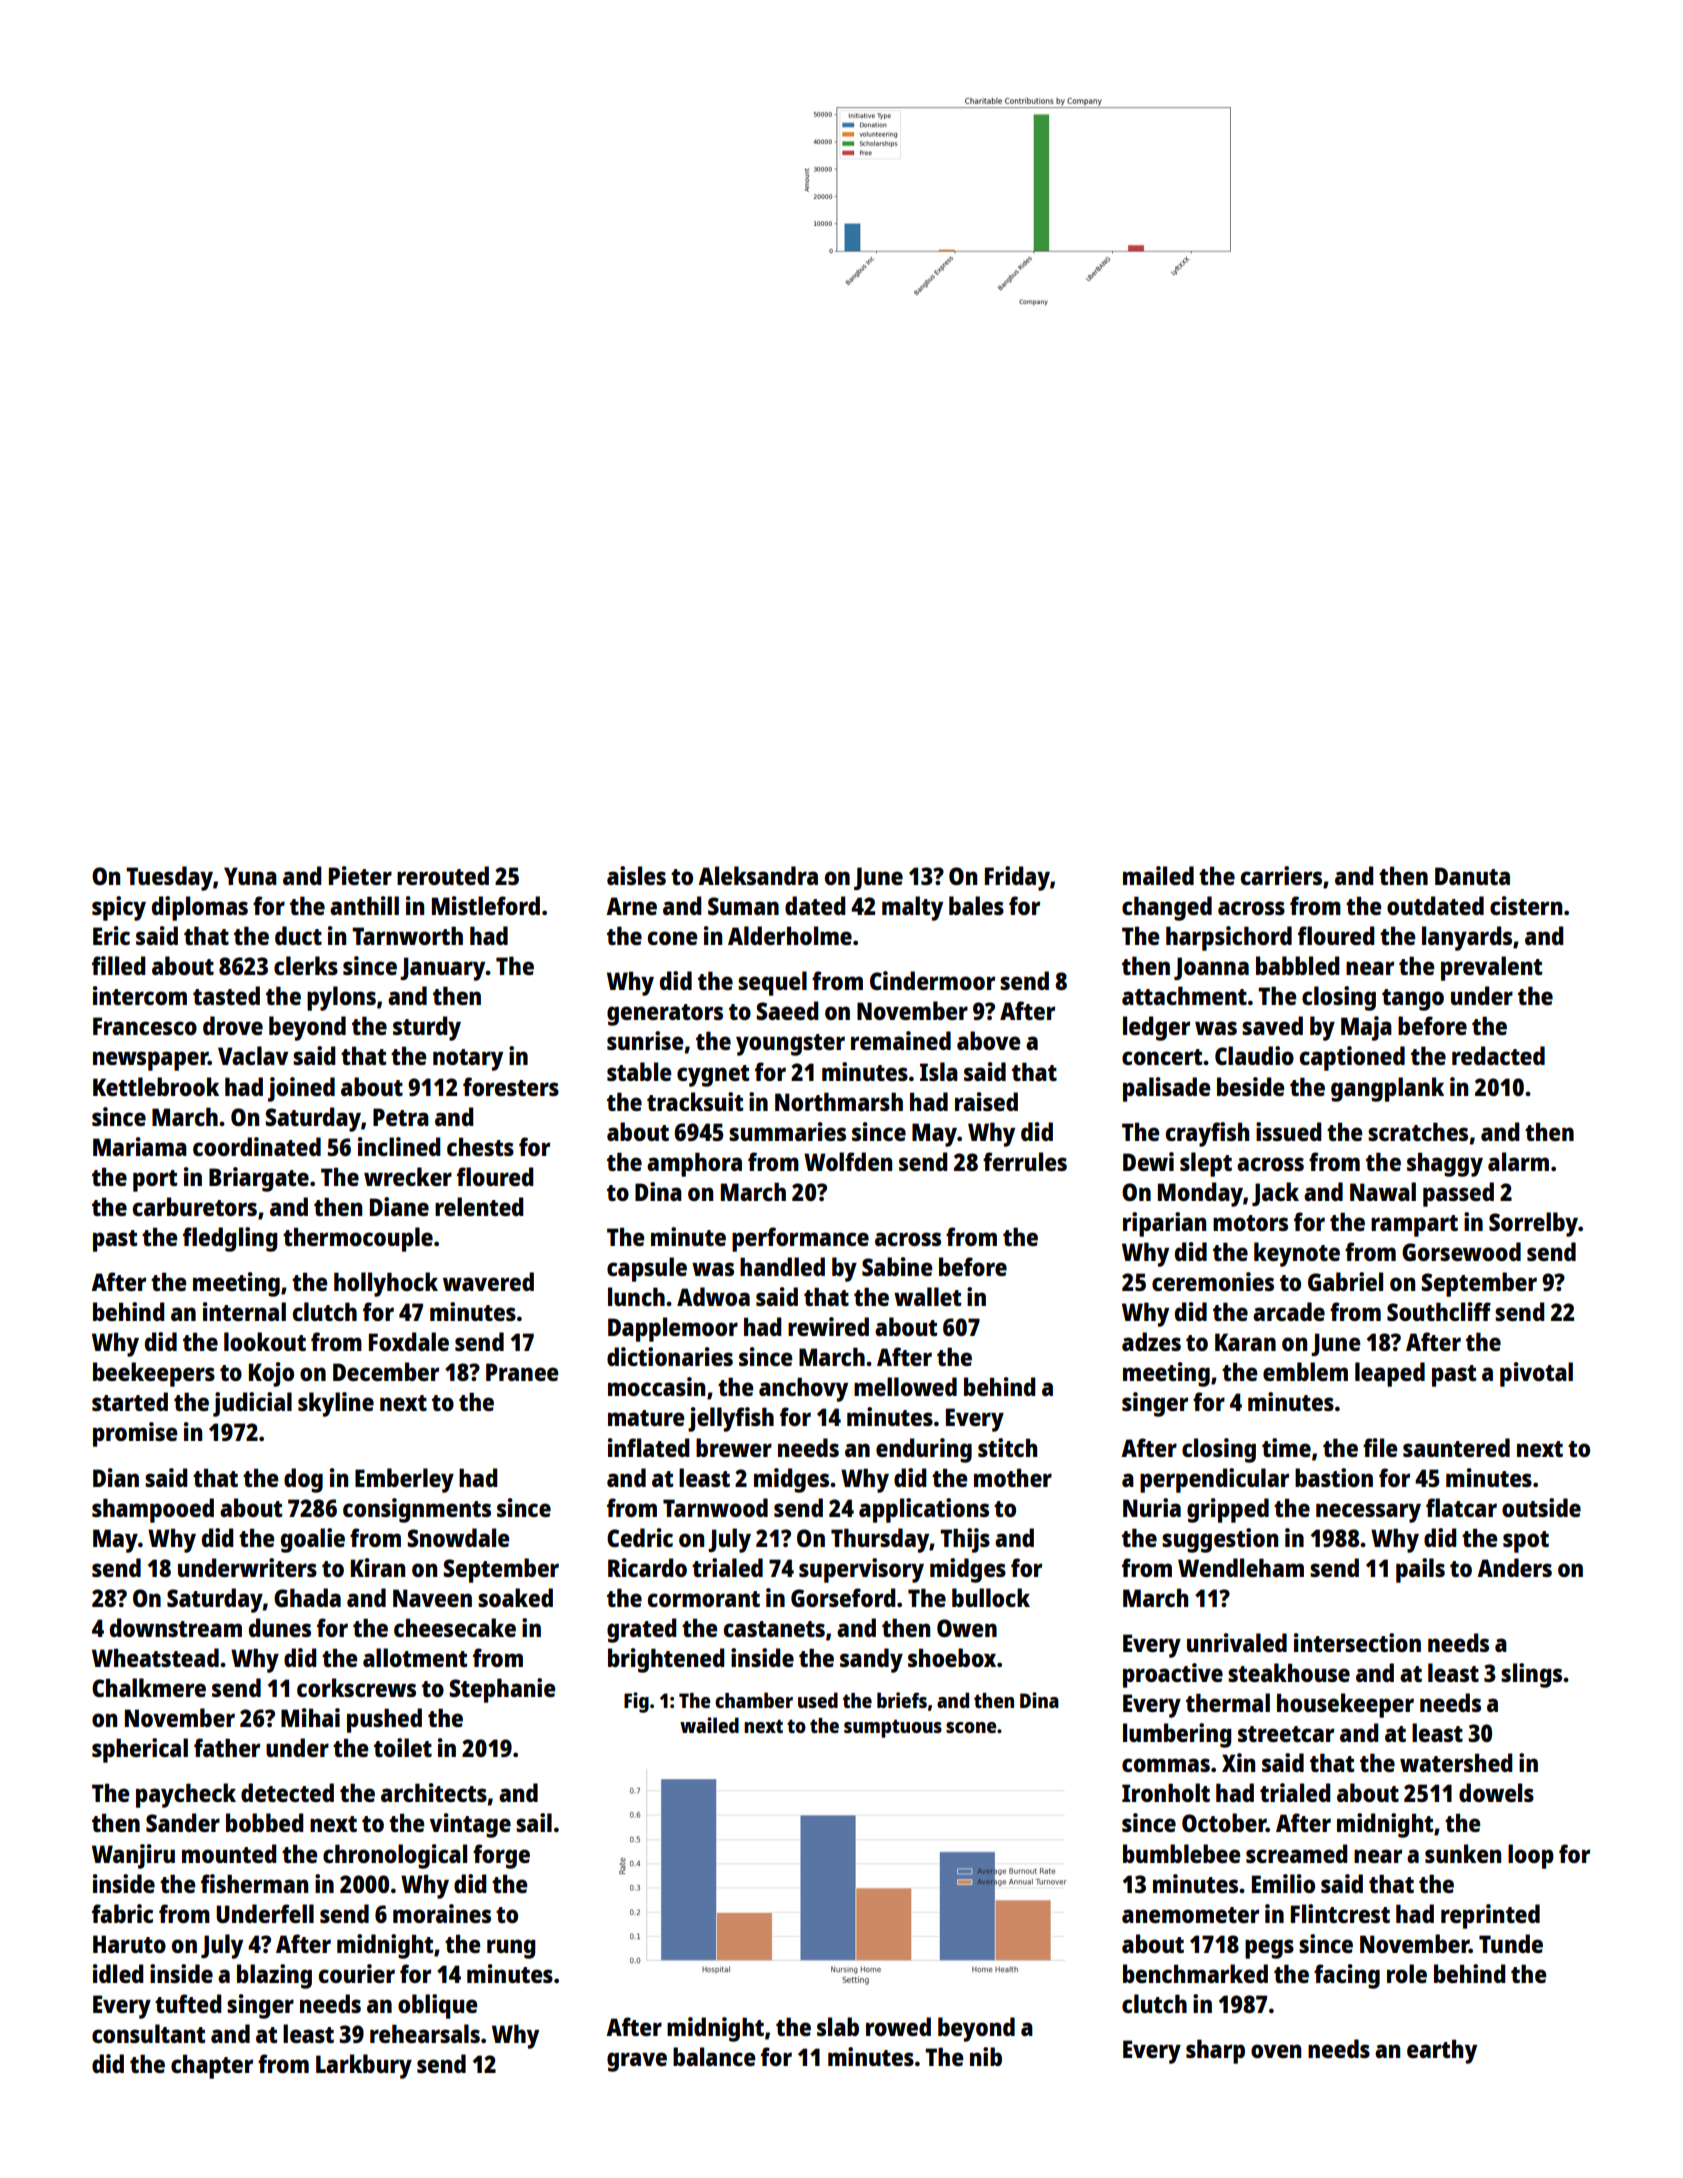  I want to click on sauntered, so click(1456, 1447).
